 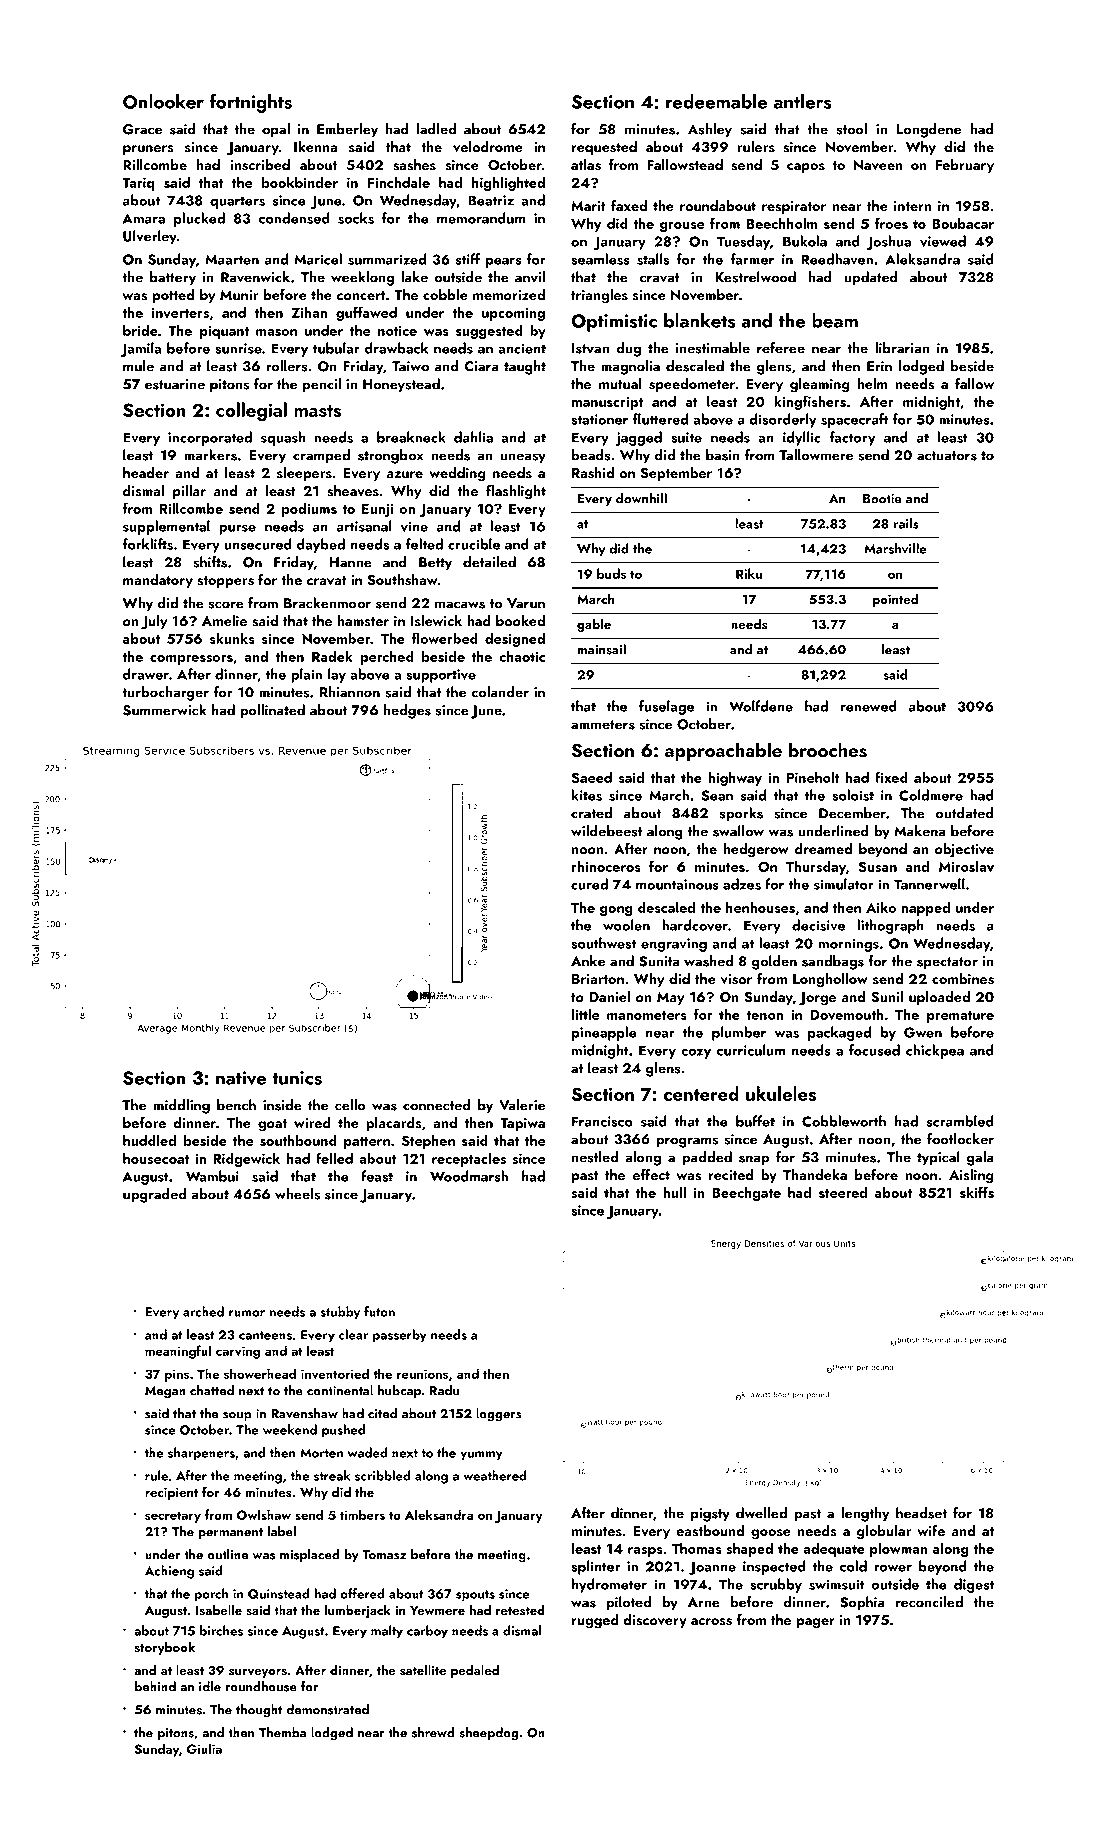 I want to click on gala, so click(x=980, y=1158).
